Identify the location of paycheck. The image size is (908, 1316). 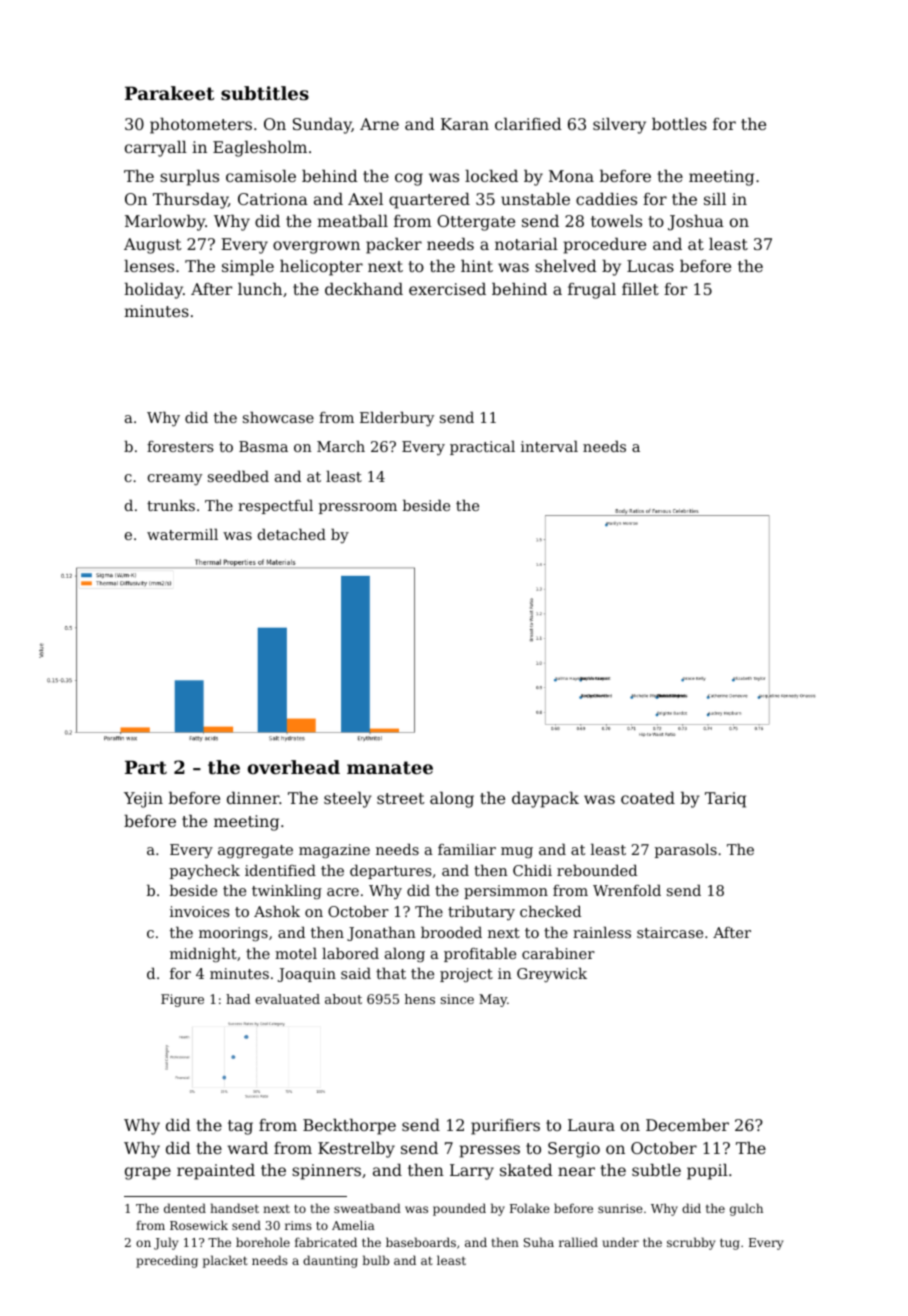
(205, 872).
